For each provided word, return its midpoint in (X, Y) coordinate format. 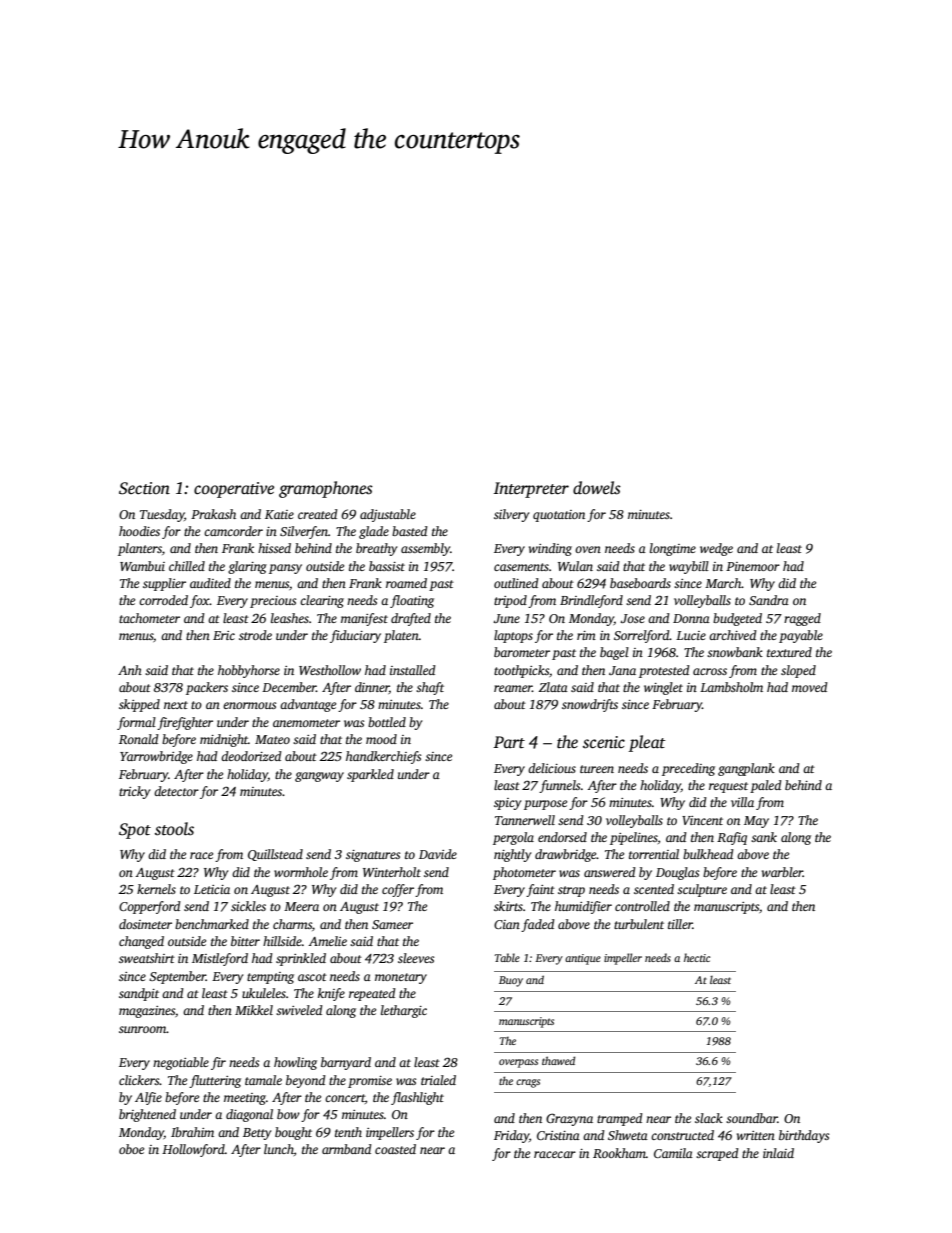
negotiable (181, 1063)
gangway (319, 777)
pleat (647, 743)
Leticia (212, 889)
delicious (552, 768)
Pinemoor (753, 566)
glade (374, 532)
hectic (697, 957)
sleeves (416, 958)
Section (144, 488)
